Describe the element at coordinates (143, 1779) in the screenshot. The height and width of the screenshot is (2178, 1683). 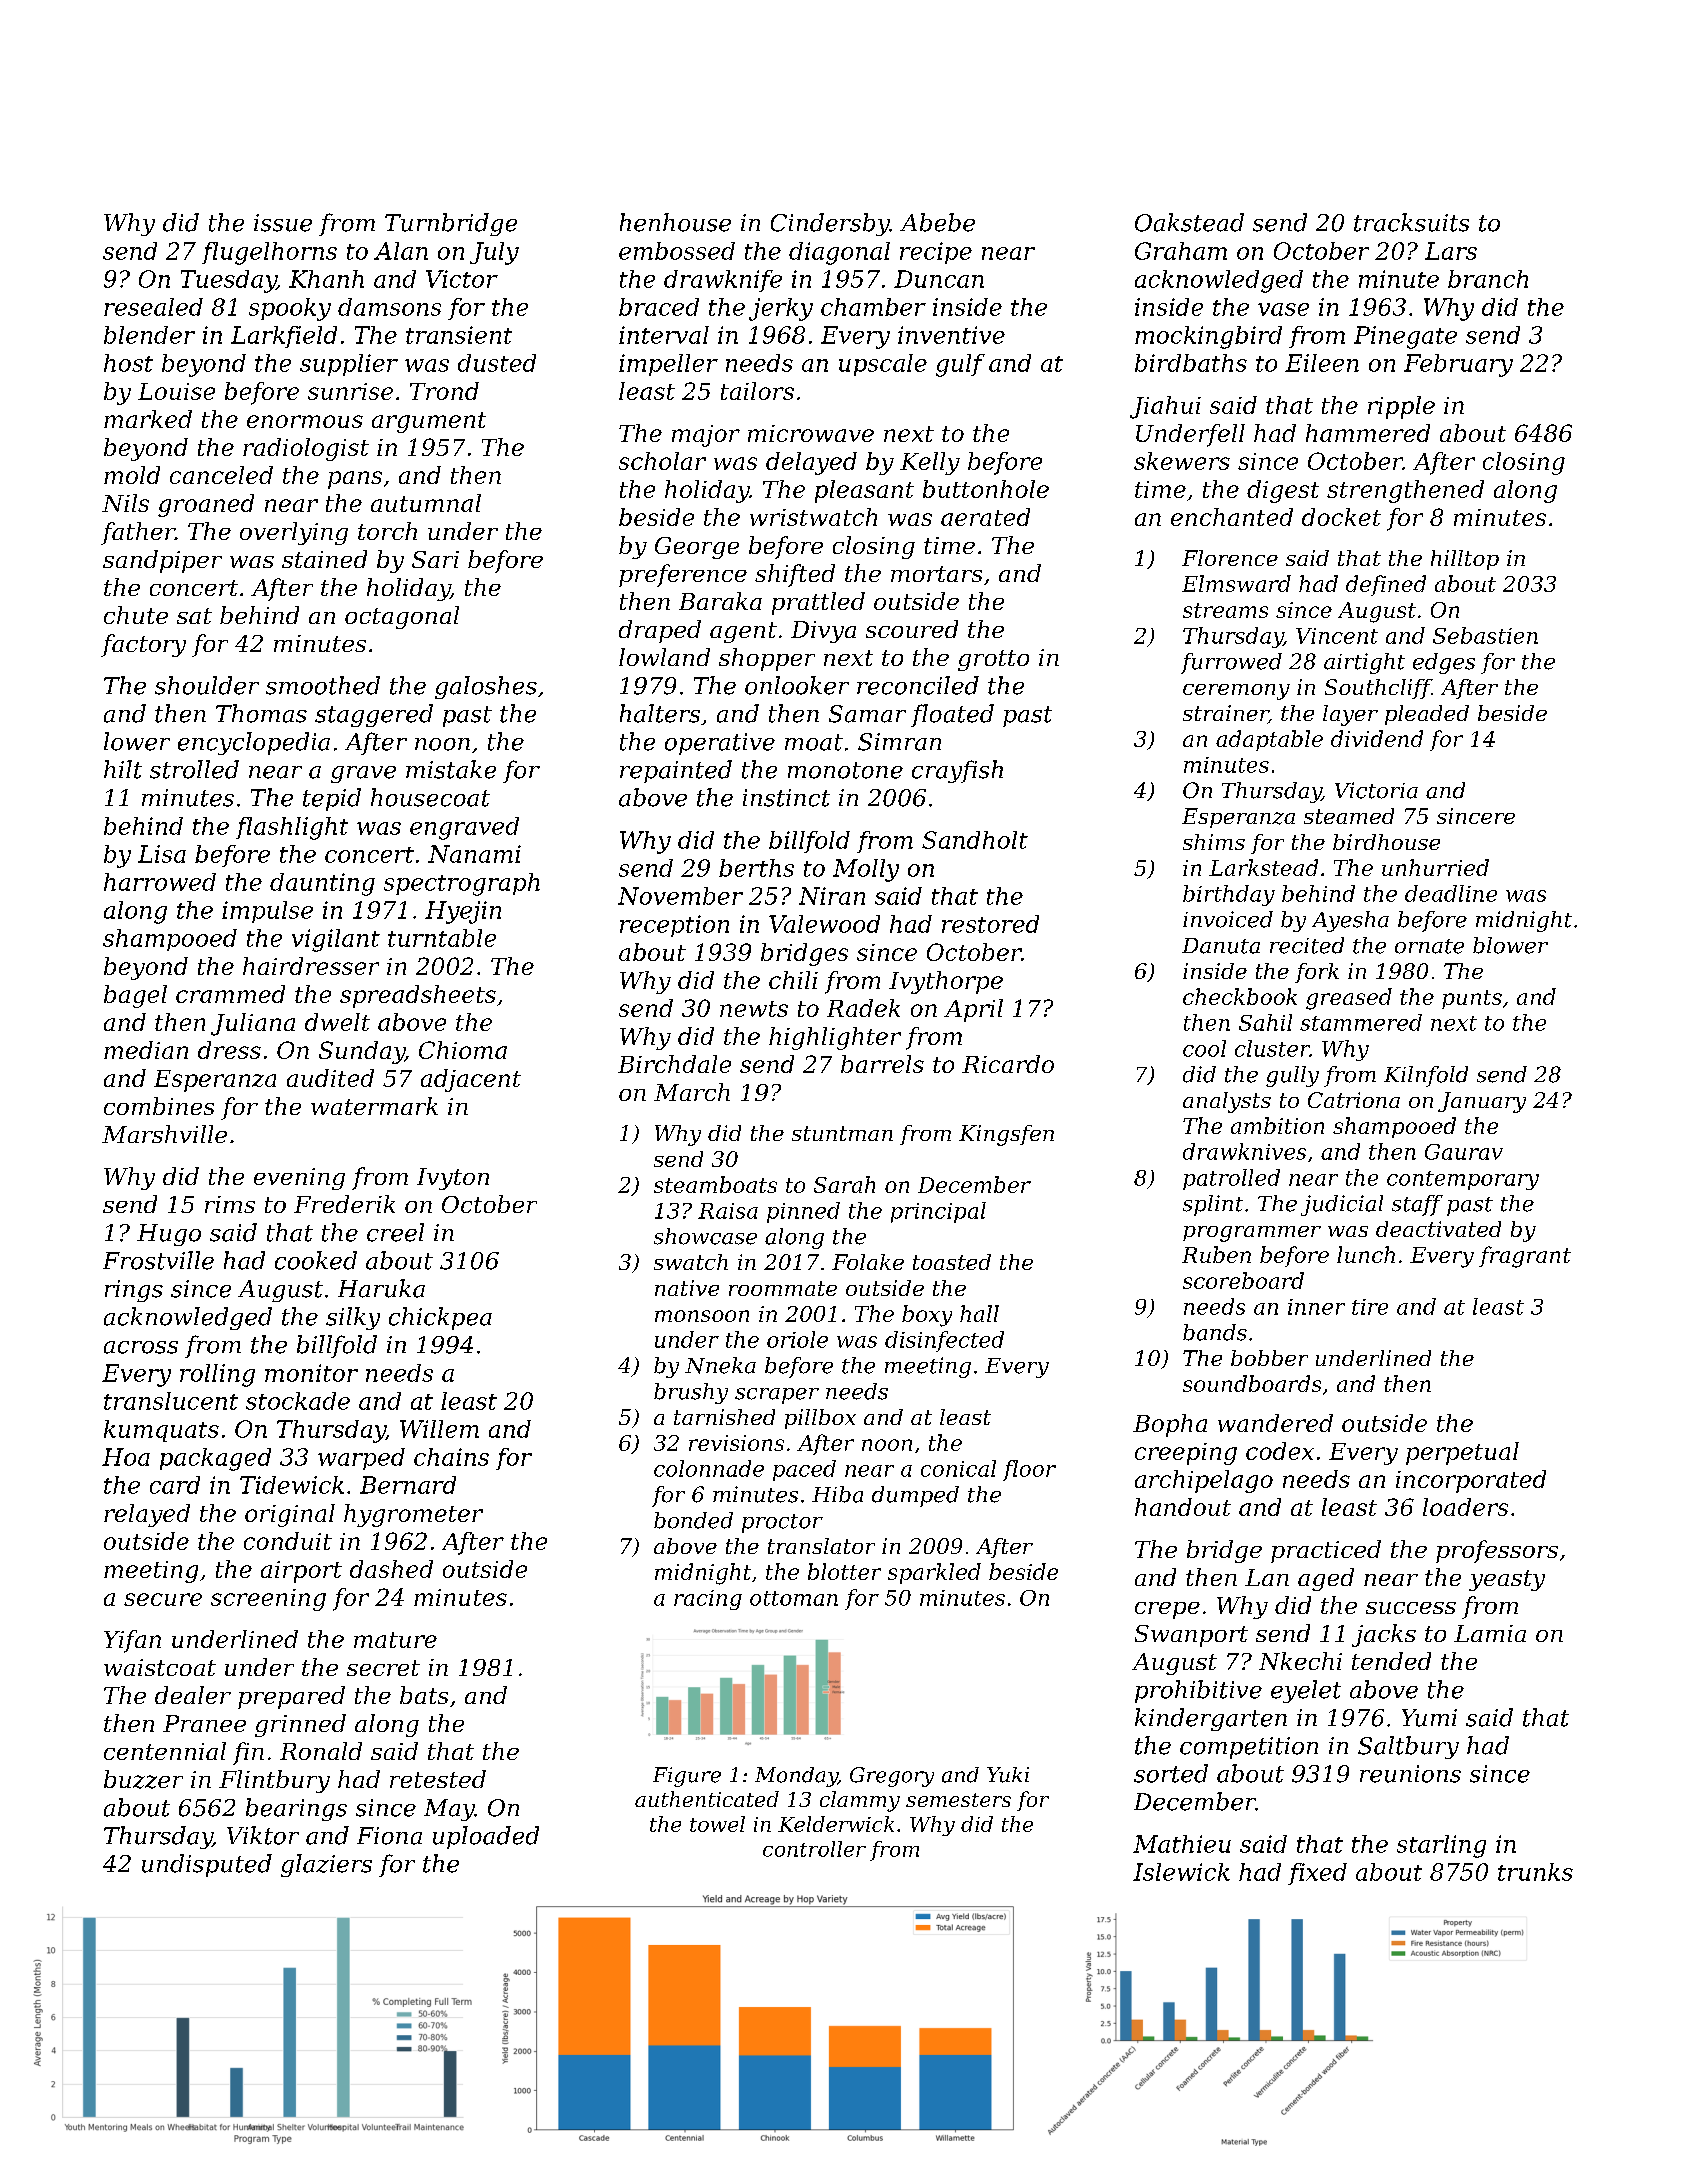
I see `buzzer` at that location.
